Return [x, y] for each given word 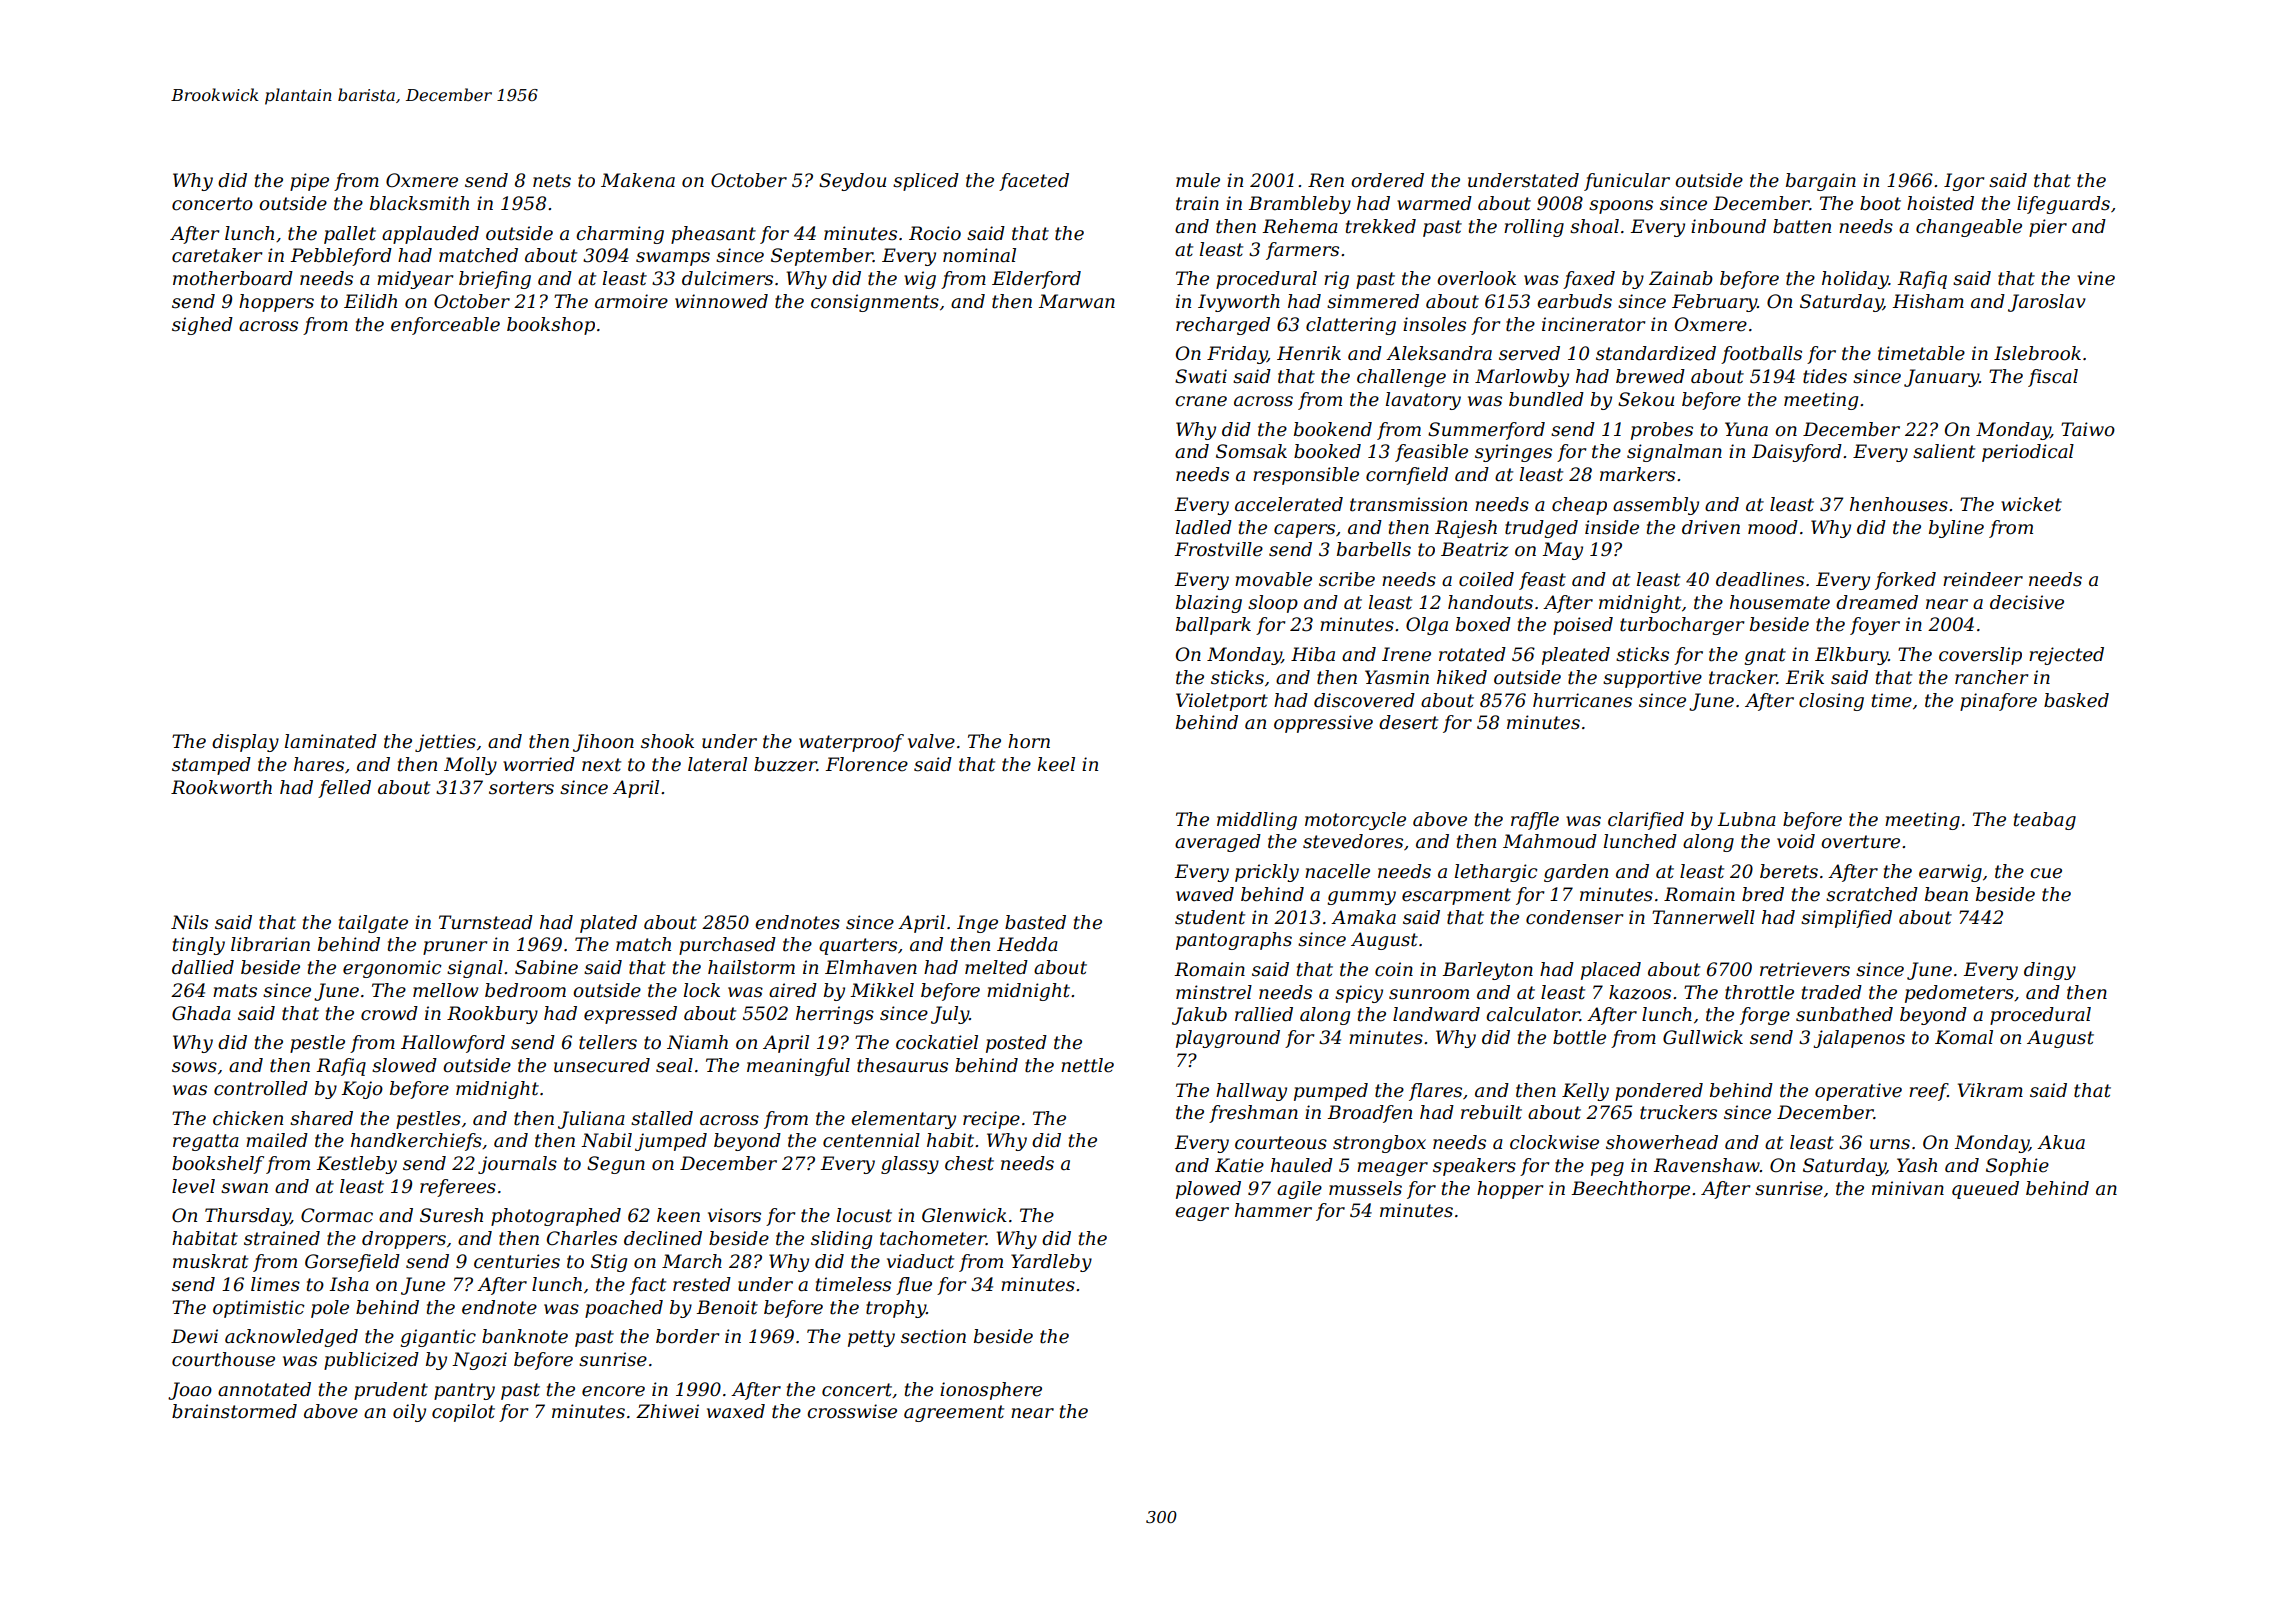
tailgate [373, 924]
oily [409, 1413]
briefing [495, 280]
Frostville [1218, 549]
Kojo [362, 1090]
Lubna [1746, 819]
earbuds [1574, 301]
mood [1773, 527]
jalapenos [1859, 1039]
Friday [1237, 355]
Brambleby [1299, 205]
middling [1257, 821]
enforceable [445, 326]
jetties [445, 743]
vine [2096, 278]
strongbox [1379, 1144]
